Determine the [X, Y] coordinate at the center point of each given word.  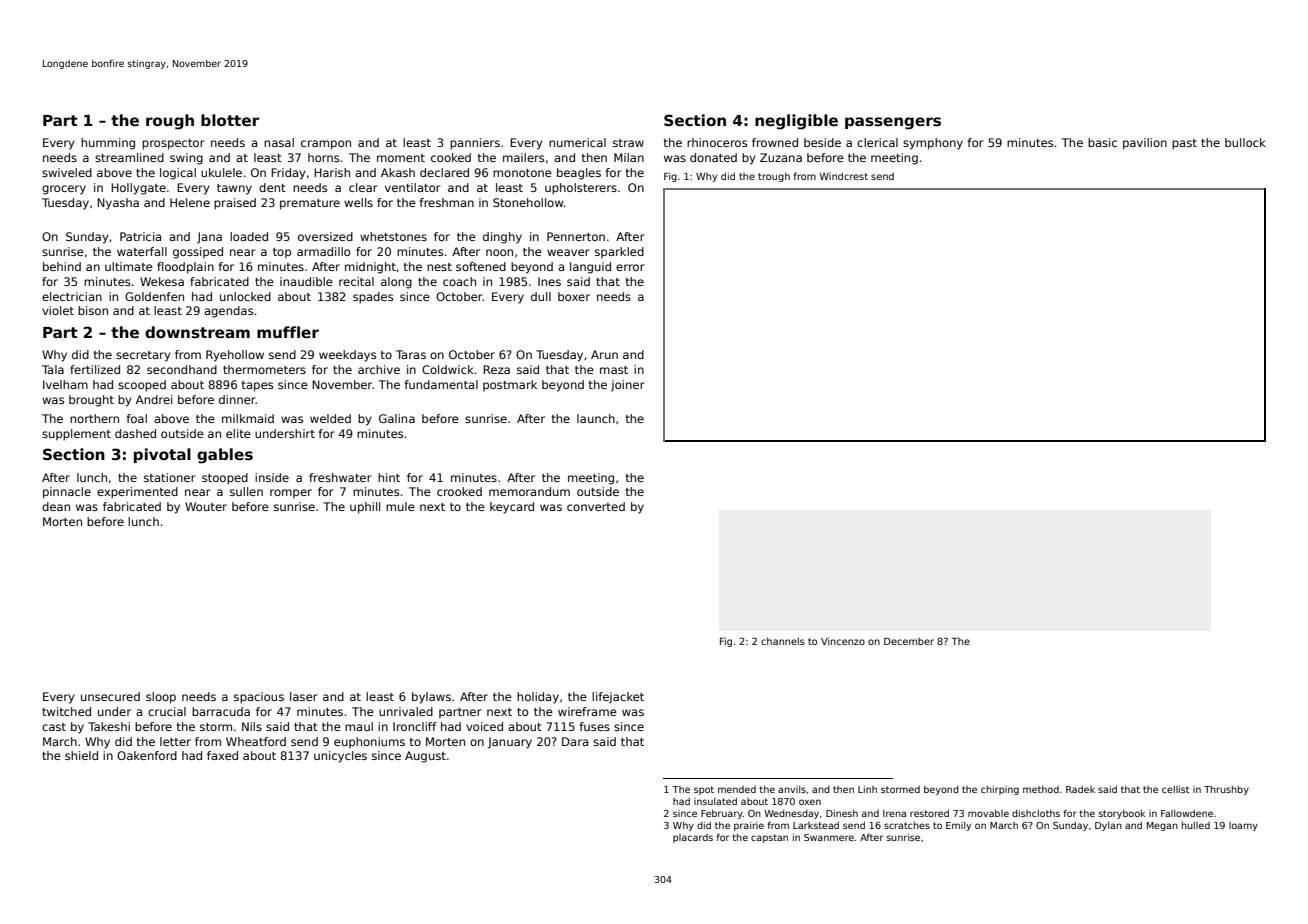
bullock [1245, 142]
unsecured [110, 696]
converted [596, 506]
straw [628, 143]
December [909, 641]
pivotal [162, 455]
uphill [365, 508]
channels [783, 641]
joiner [628, 386]
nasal [279, 142]
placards [693, 838]
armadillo [323, 251]
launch [596, 418]
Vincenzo [843, 641]
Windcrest [843, 176]
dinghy [502, 238]
